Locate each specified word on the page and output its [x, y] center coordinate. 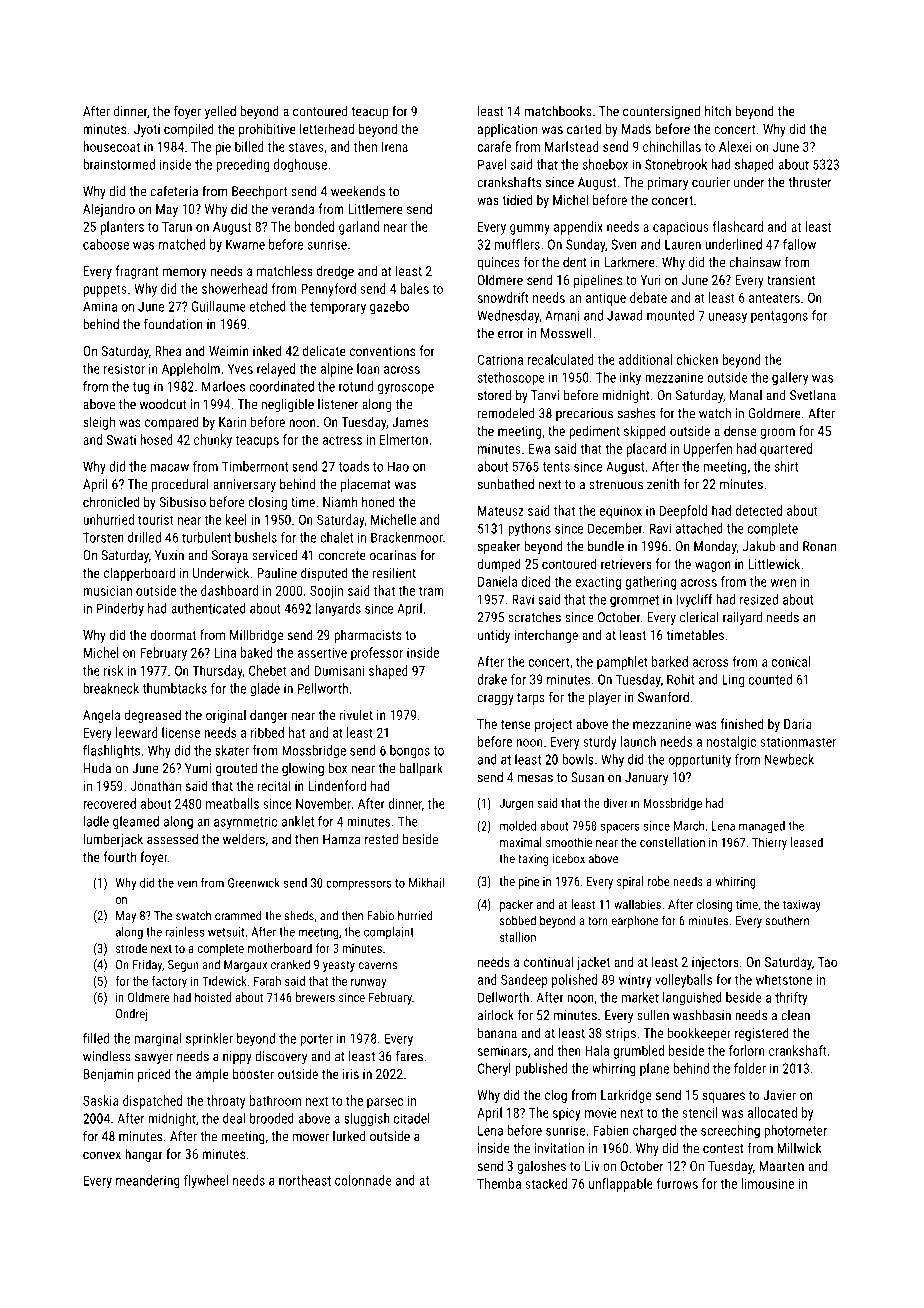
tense [516, 724]
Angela [101, 716]
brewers [315, 997]
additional [645, 359]
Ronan [819, 546]
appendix [578, 228]
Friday [147, 966]
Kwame [245, 244]
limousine [768, 1183]
